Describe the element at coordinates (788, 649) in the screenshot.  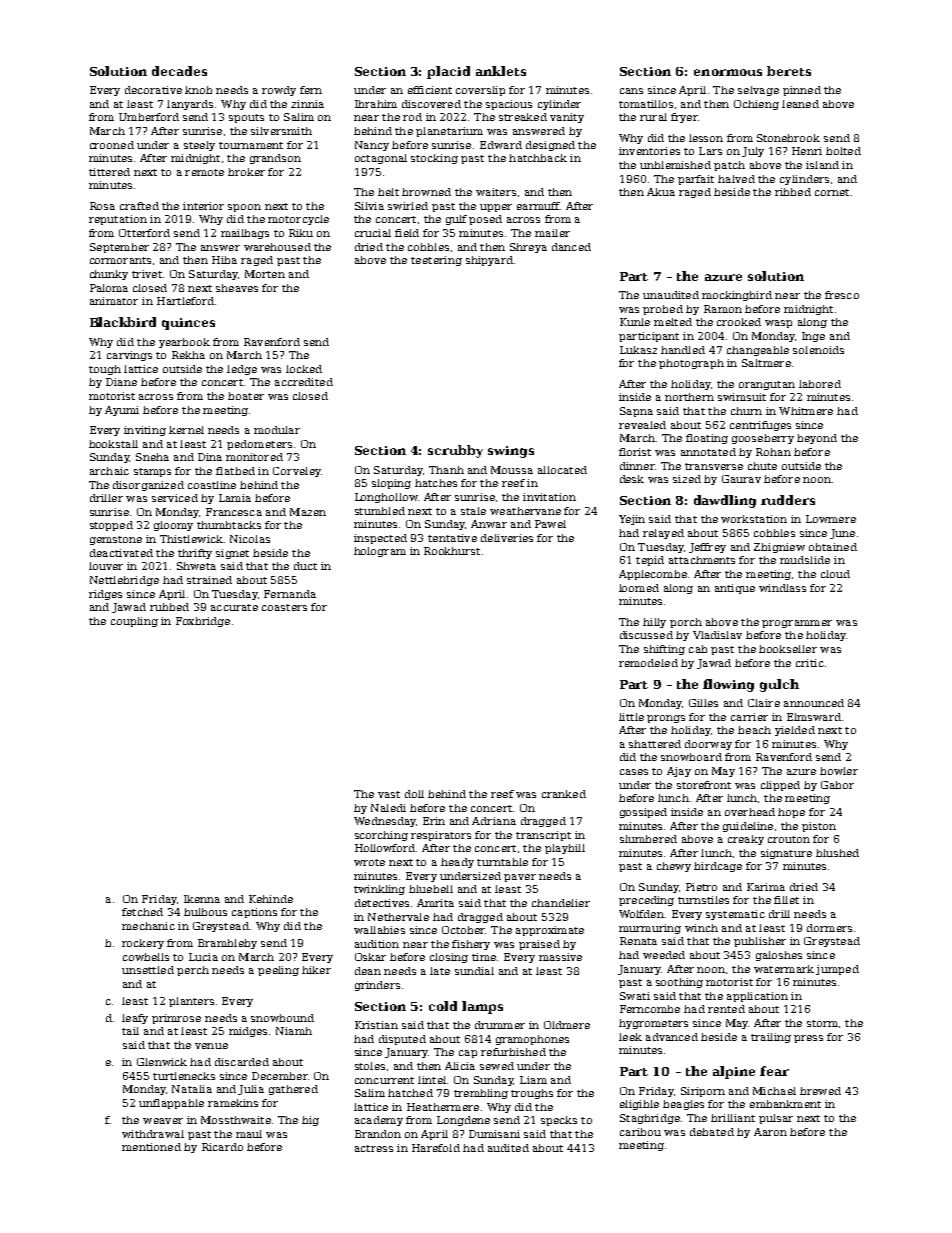
I see `bookseller` at that location.
